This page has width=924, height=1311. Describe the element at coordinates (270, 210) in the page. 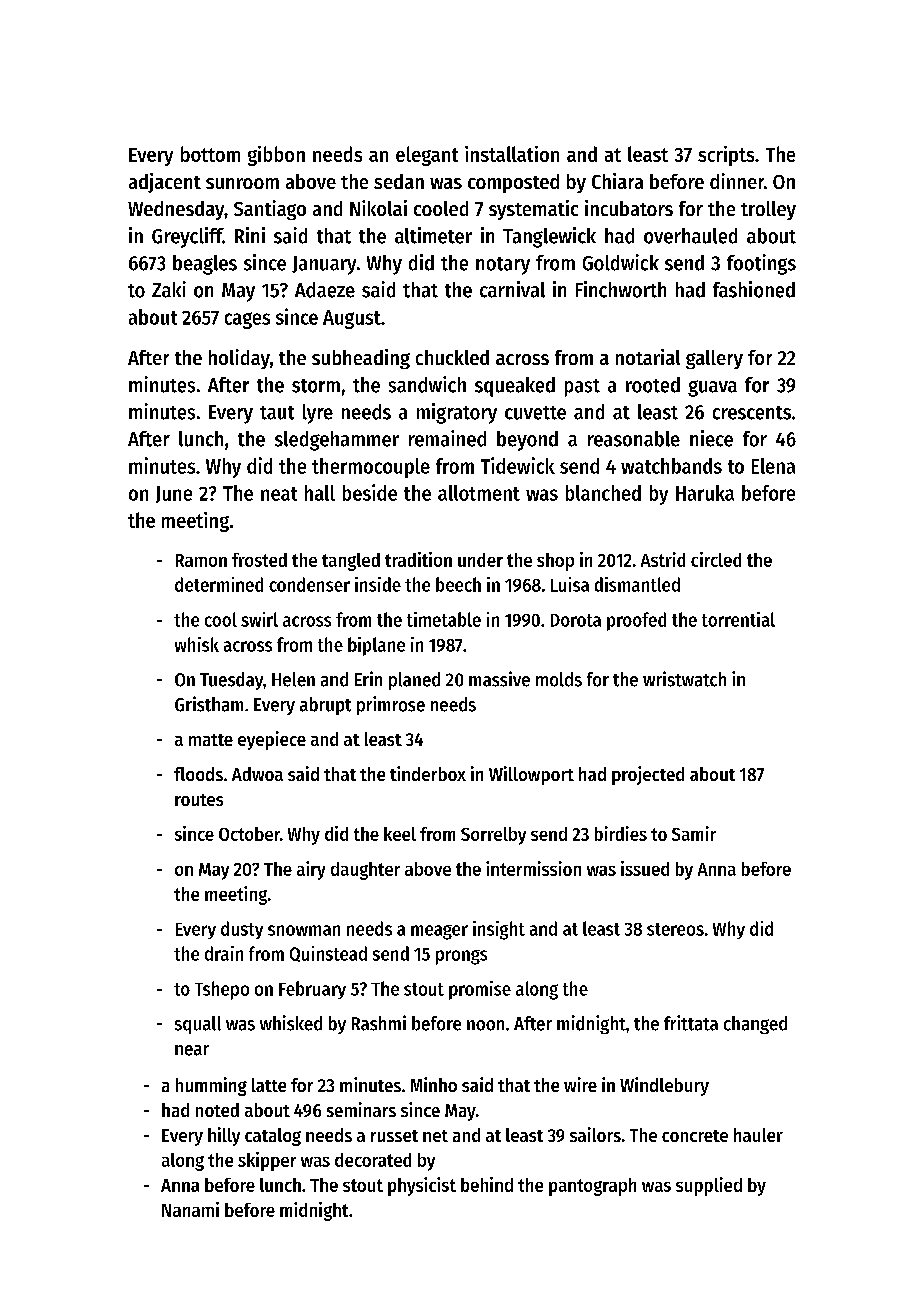

I see `Santiago` at that location.
